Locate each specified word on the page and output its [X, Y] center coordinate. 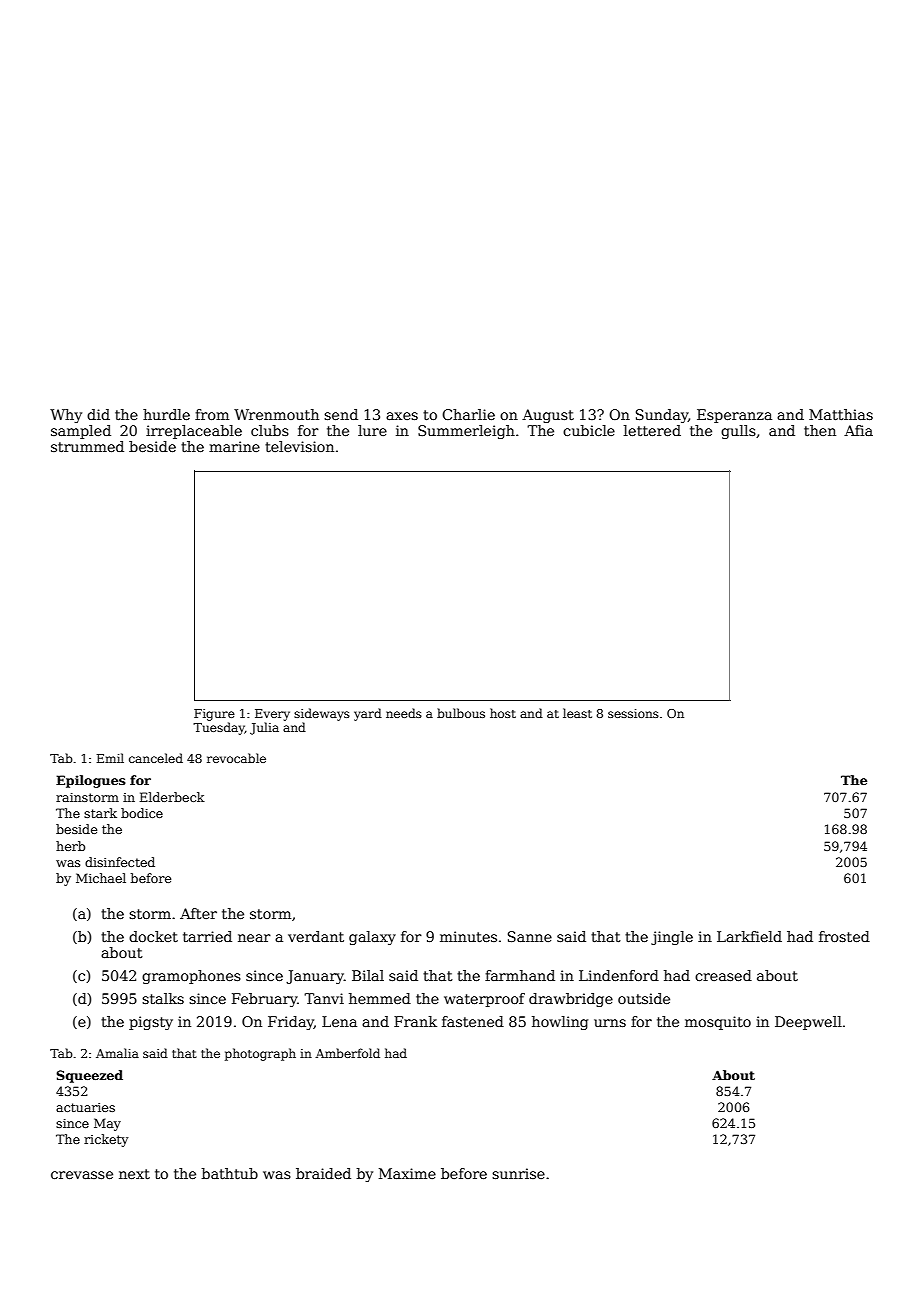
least [577, 713]
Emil [110, 758]
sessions [633, 713]
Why [66, 416]
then [820, 430]
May [107, 1124]
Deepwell [808, 1023]
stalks [163, 998]
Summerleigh [466, 432]
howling [560, 1023]
